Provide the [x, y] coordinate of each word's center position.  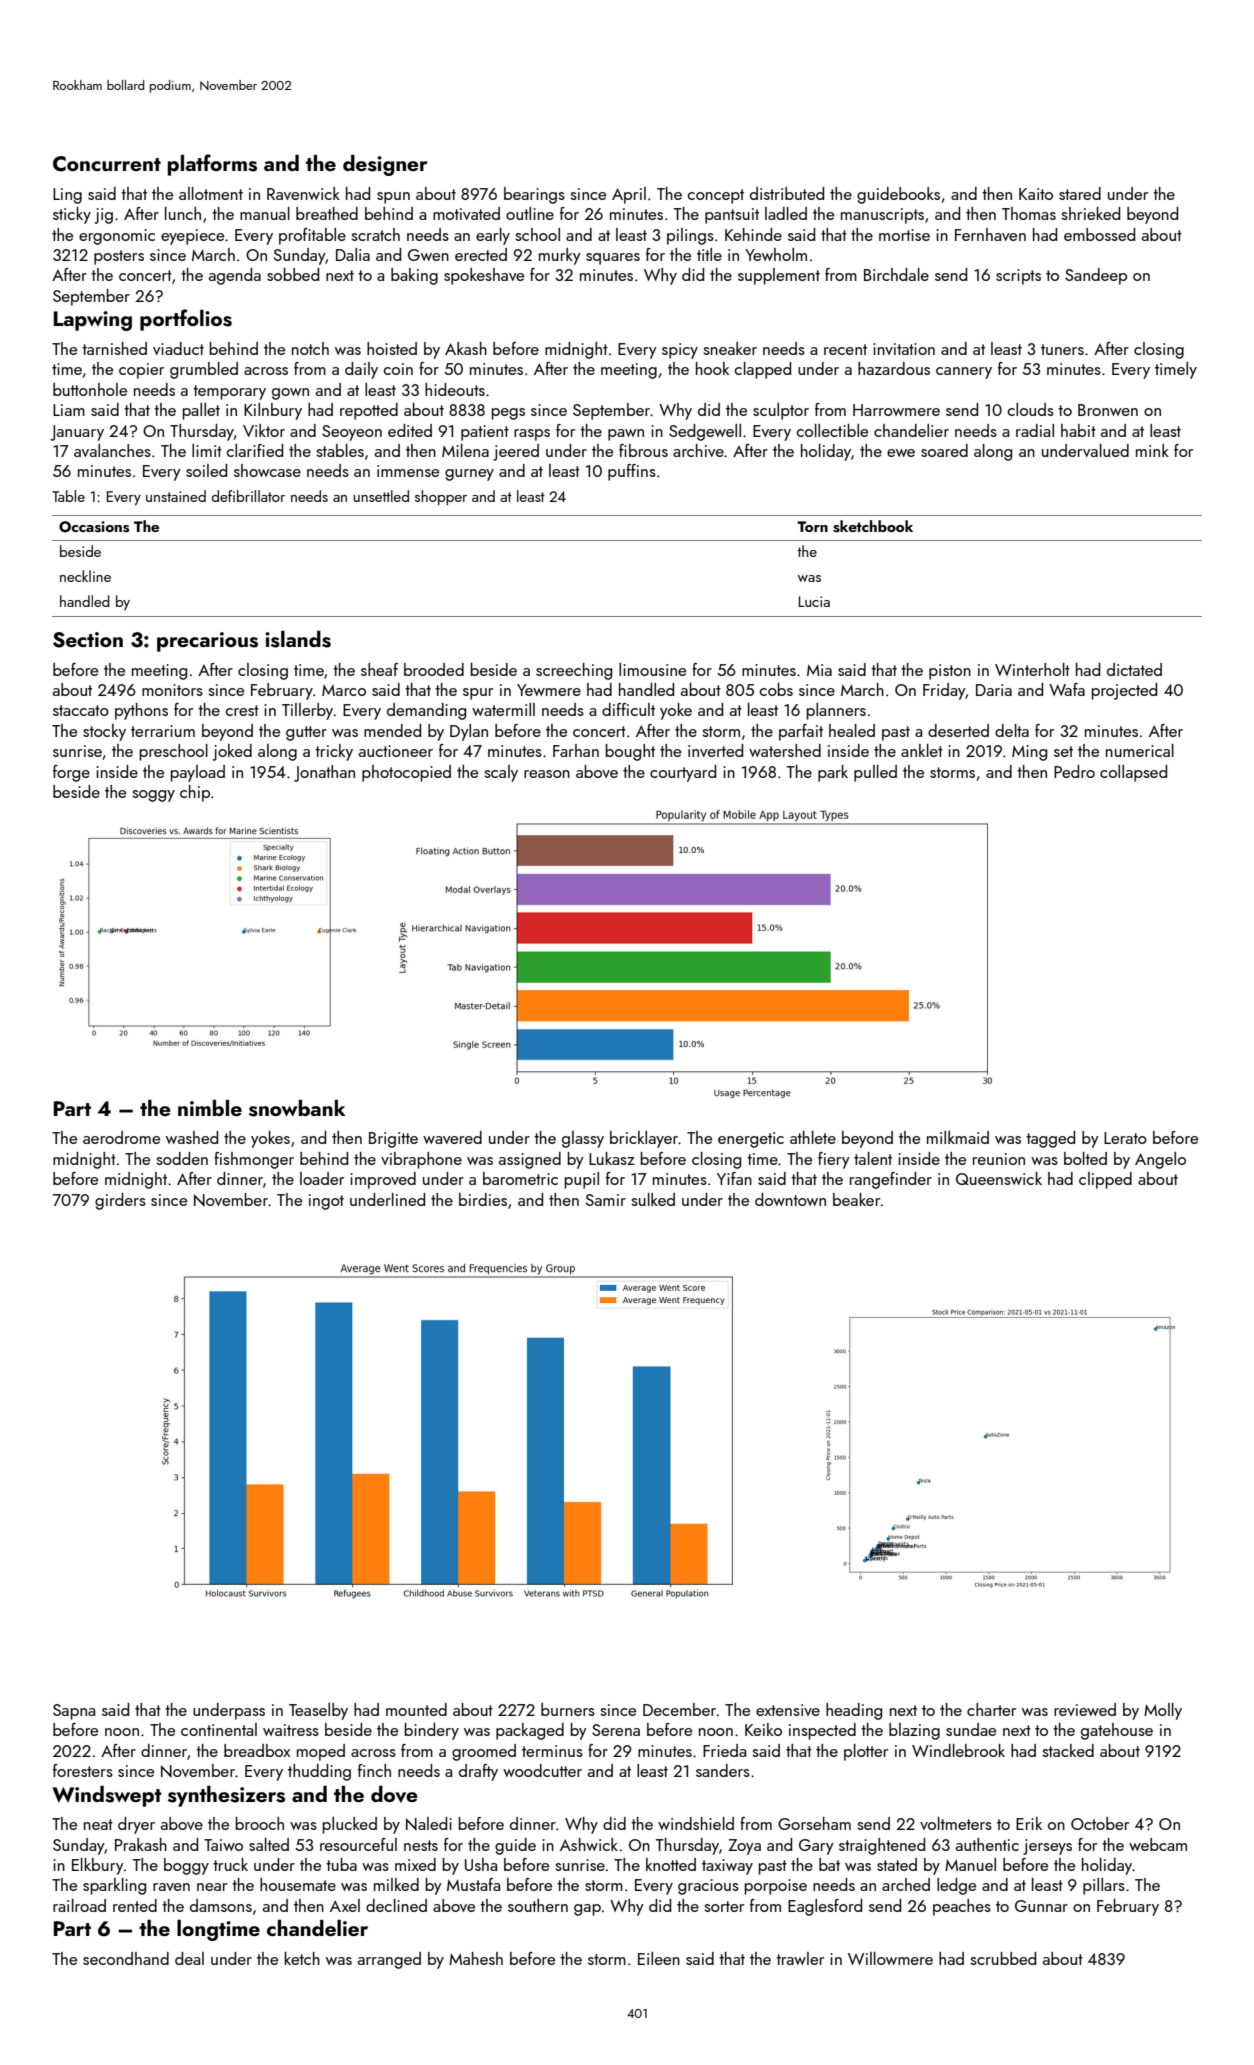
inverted [715, 750]
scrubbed [1003, 1958]
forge [71, 773]
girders [120, 1201]
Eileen [659, 1958]
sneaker [730, 348]
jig [104, 216]
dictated [1134, 669]
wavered [452, 1137]
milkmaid [958, 1137]
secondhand [126, 1958]
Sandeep [1096, 276]
